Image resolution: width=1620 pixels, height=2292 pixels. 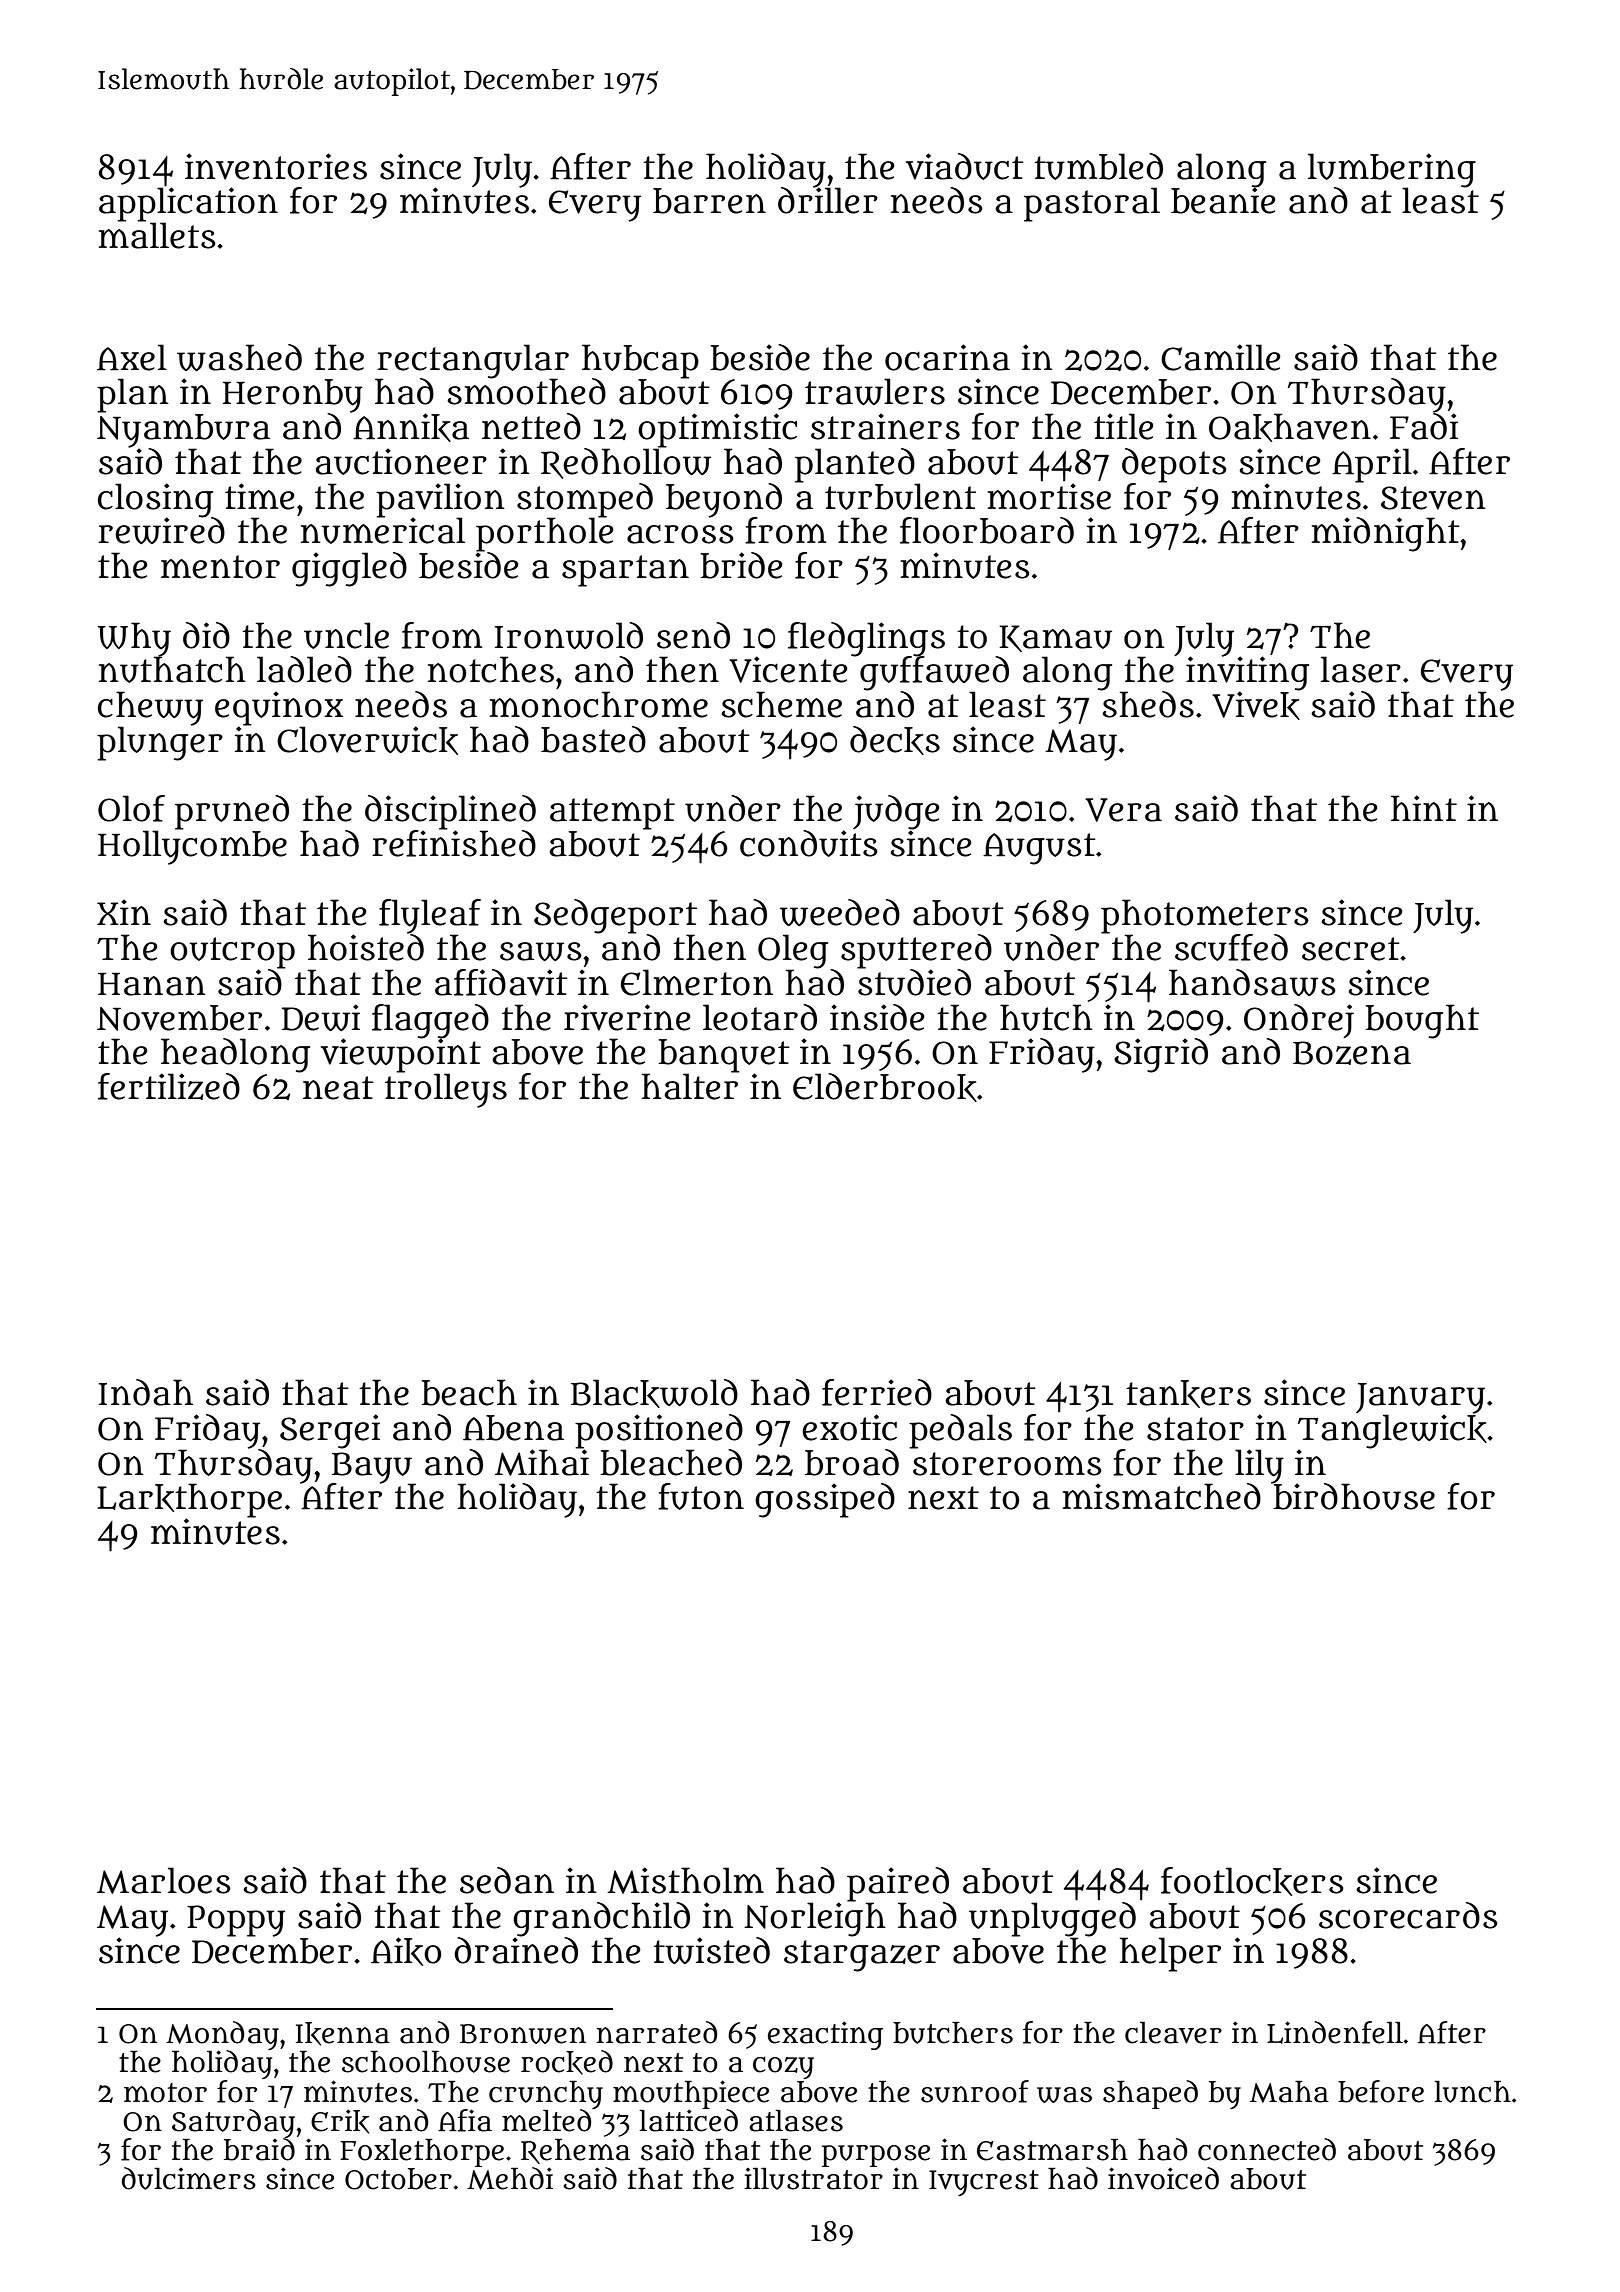 What do you see at coordinates (1221, 357) in the image?
I see `Camille` at bounding box center [1221, 357].
